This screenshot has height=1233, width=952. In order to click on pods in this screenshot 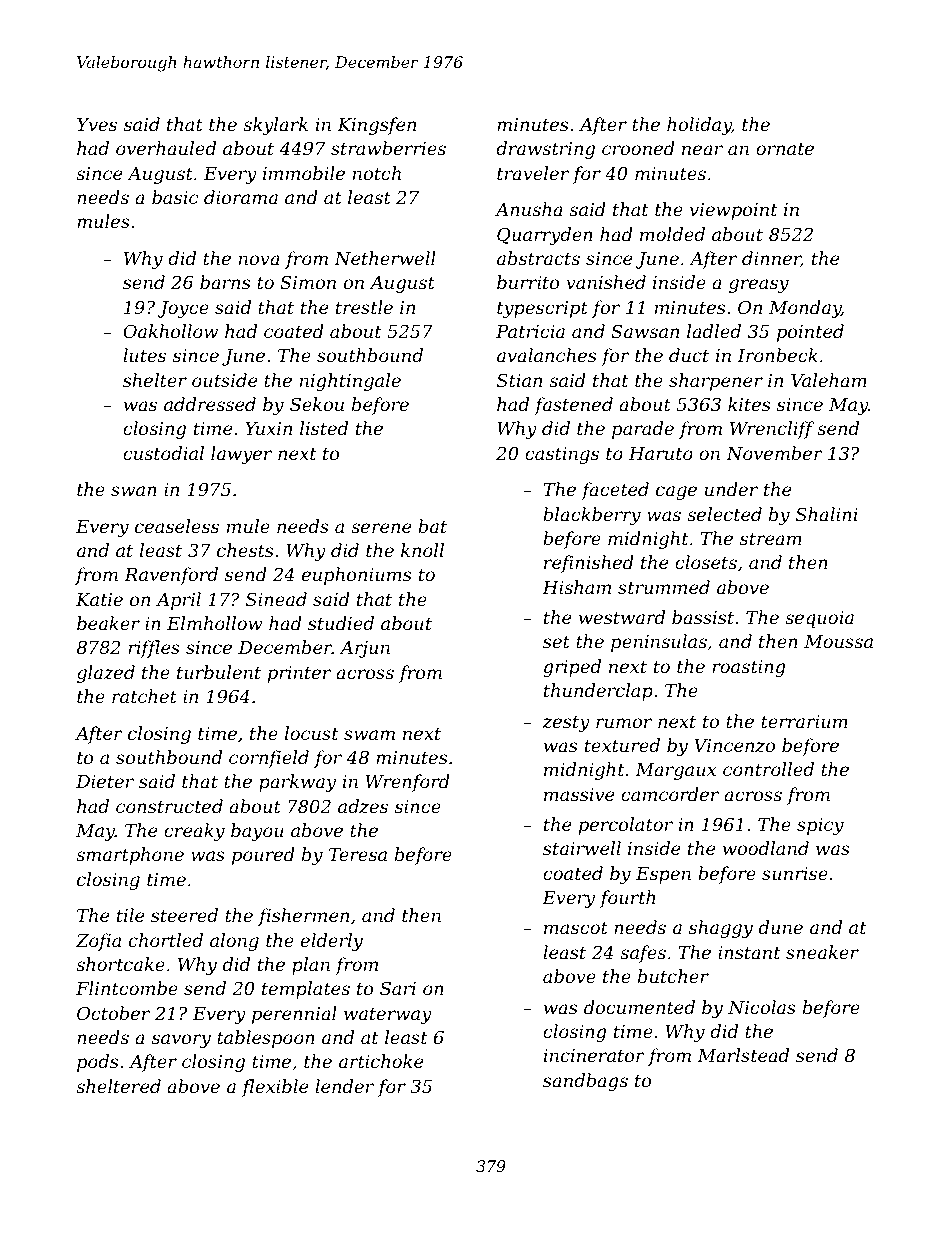, I will do `click(97, 1063)`.
